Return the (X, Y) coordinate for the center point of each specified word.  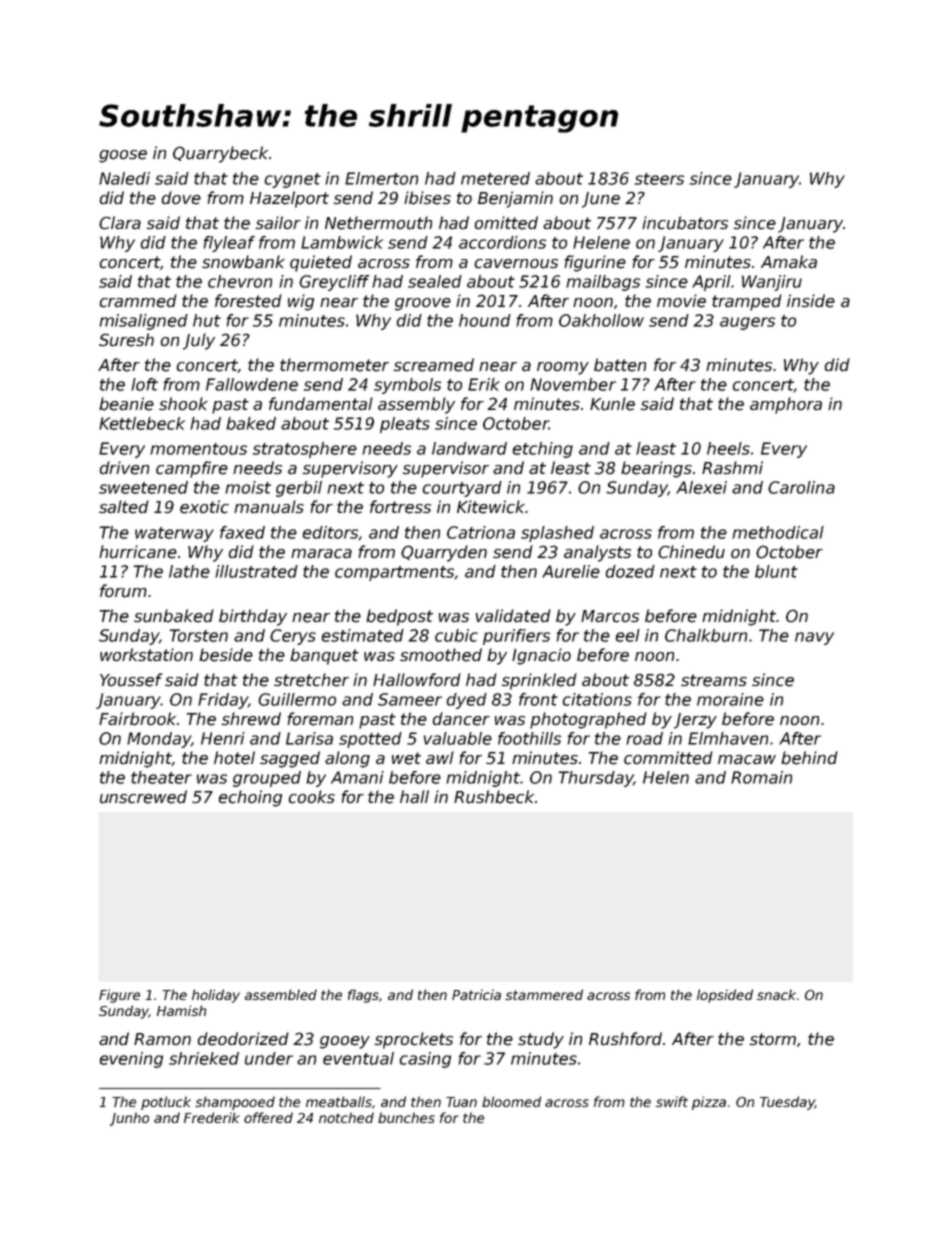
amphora (786, 405)
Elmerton (381, 178)
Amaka (789, 262)
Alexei (701, 487)
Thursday (595, 779)
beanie (126, 404)
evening (131, 1060)
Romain (761, 777)
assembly (416, 405)
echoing (250, 798)
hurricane (138, 552)
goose (123, 156)
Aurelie (571, 571)
